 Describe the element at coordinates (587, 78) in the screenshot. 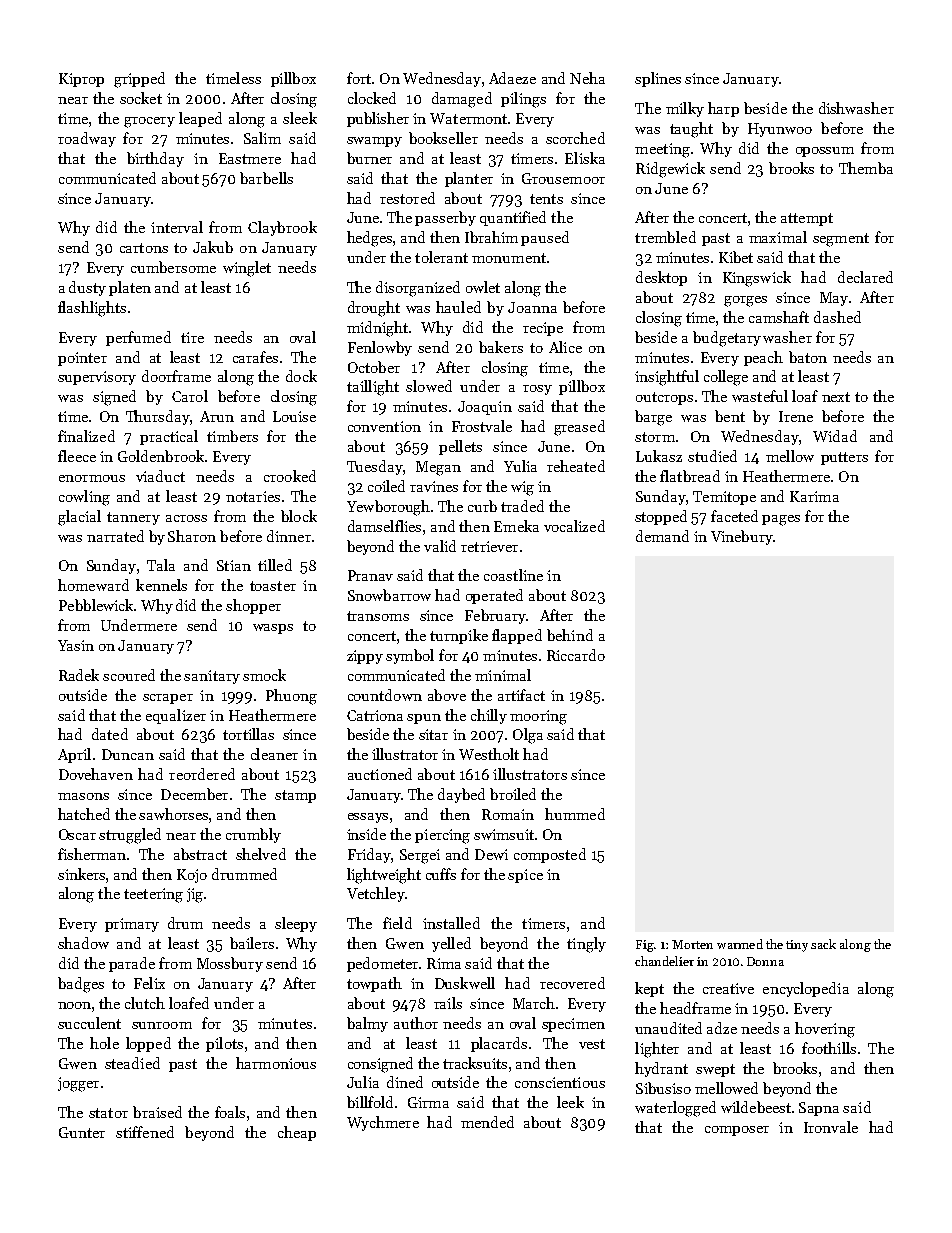

I see `Neha` at that location.
